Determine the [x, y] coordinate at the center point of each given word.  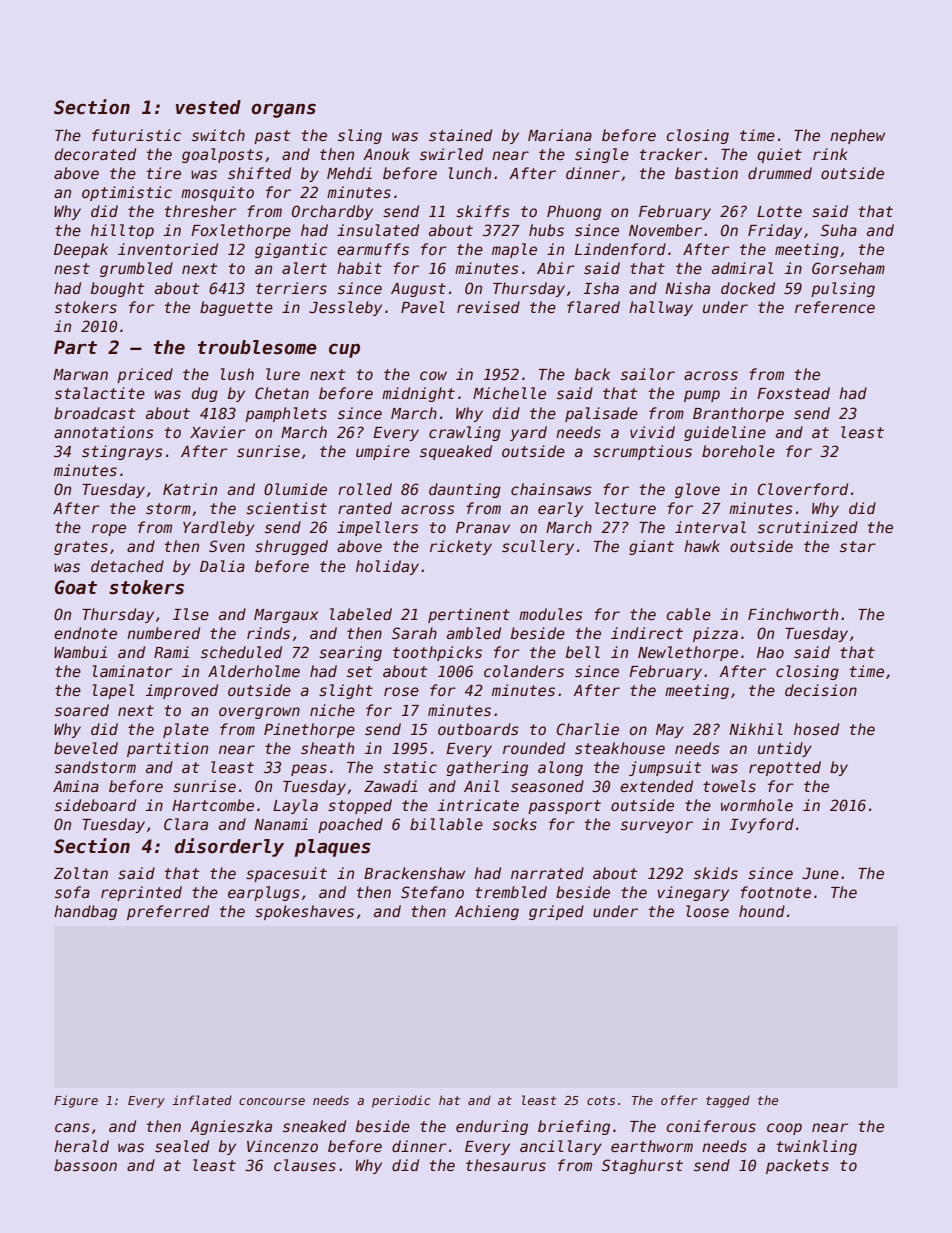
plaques [333, 848]
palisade [601, 414]
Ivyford [762, 825]
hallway [661, 308]
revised [488, 307]
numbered [163, 633]
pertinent [469, 615]
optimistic [127, 193]
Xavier [218, 432]
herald [81, 1146]
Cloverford [803, 489]
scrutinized [808, 527]
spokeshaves [304, 912]
